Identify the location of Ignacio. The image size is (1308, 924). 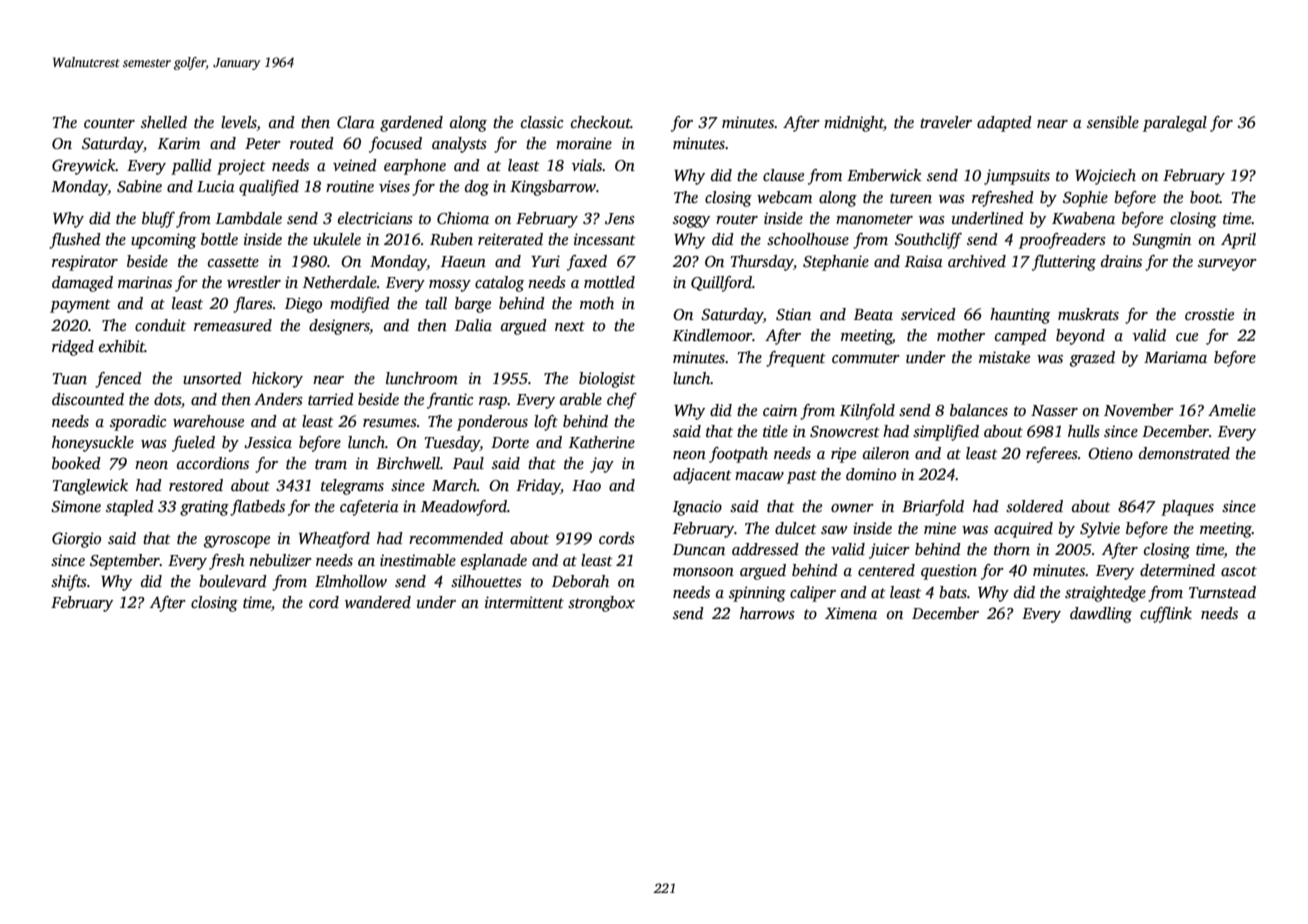
(697, 508).
